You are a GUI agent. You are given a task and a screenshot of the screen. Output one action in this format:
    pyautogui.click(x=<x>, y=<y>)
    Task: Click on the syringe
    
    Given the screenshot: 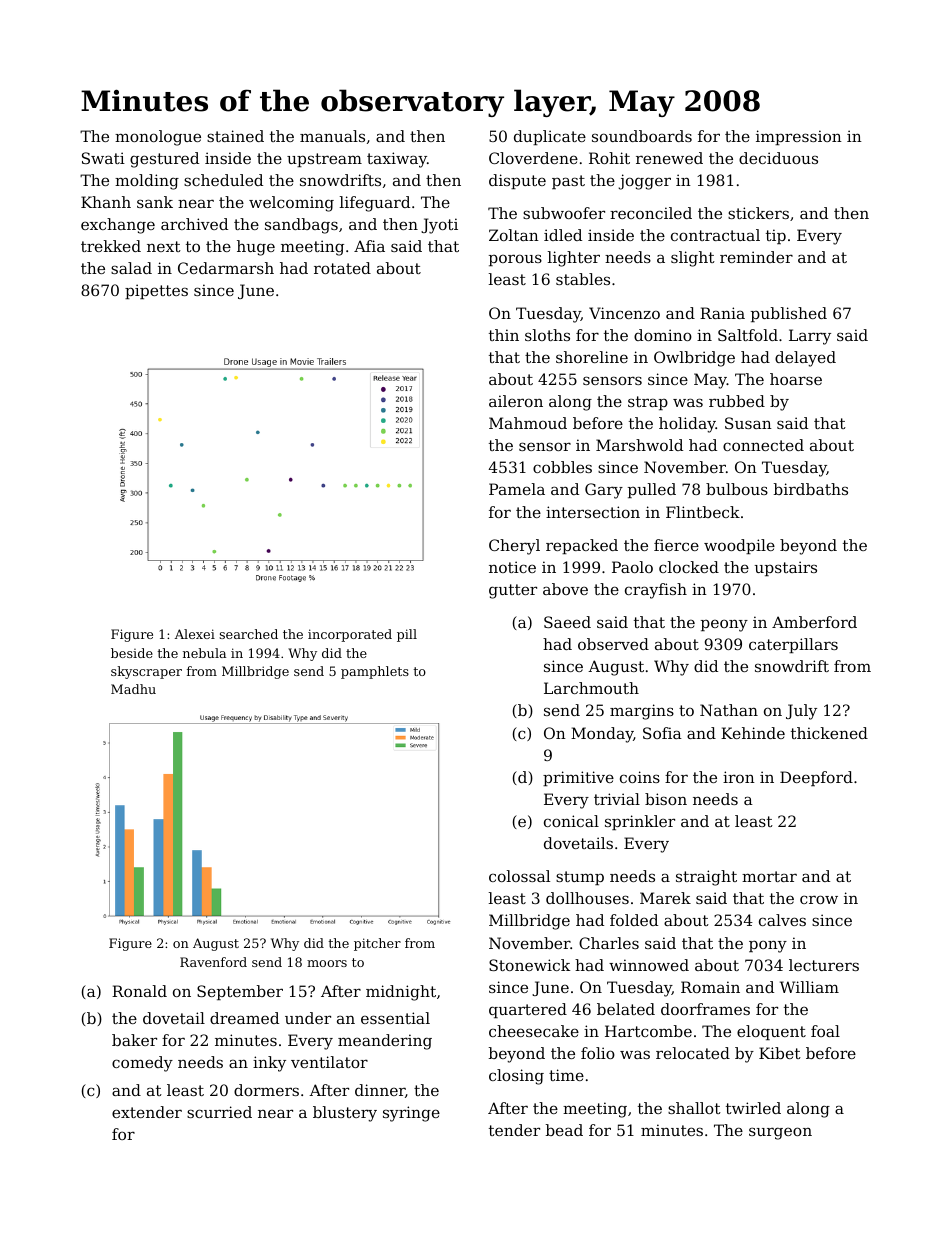 What is the action you would take?
    pyautogui.click(x=411, y=1114)
